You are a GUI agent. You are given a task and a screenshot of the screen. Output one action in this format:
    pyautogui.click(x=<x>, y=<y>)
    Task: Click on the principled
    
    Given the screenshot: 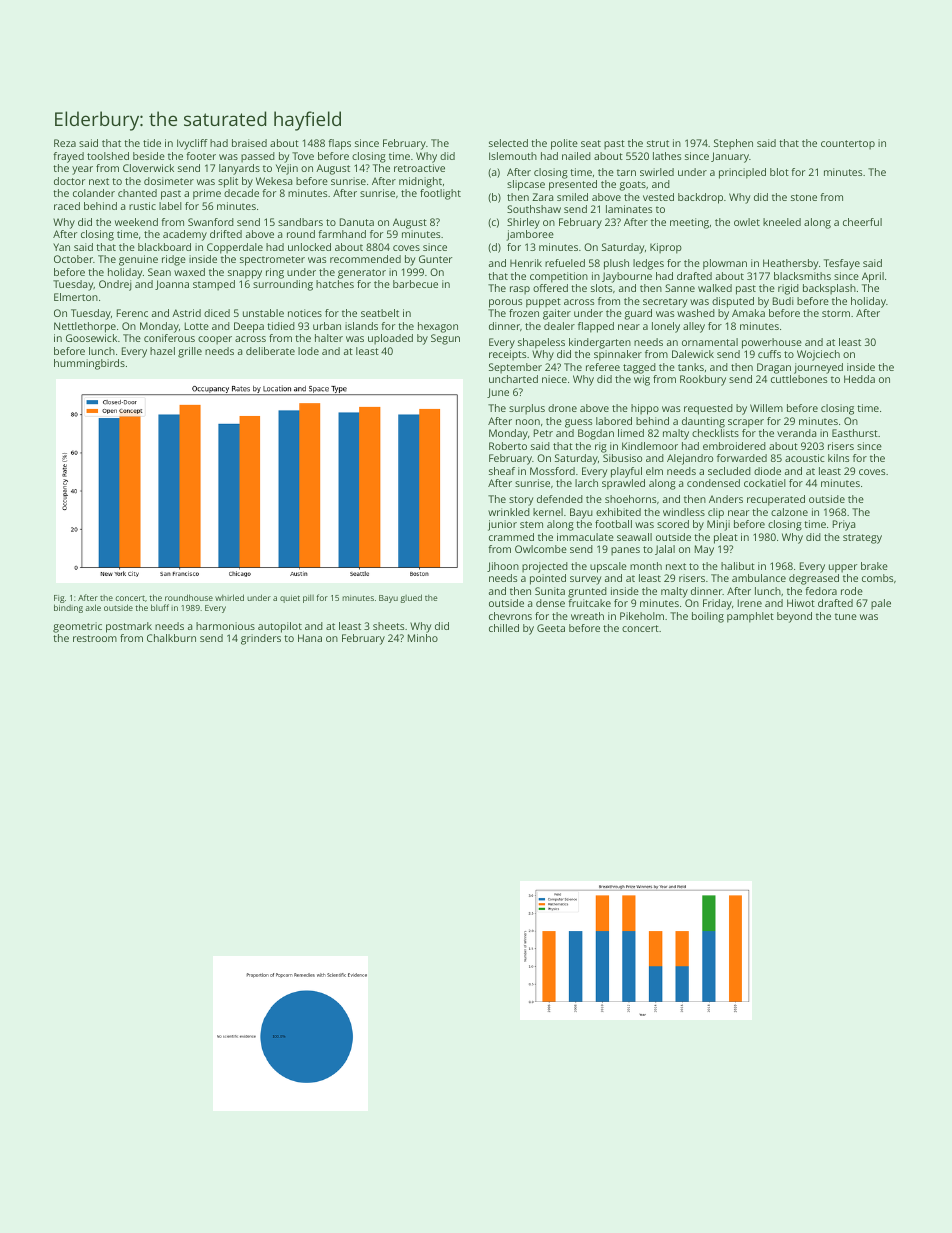 What is the action you would take?
    pyautogui.click(x=742, y=173)
